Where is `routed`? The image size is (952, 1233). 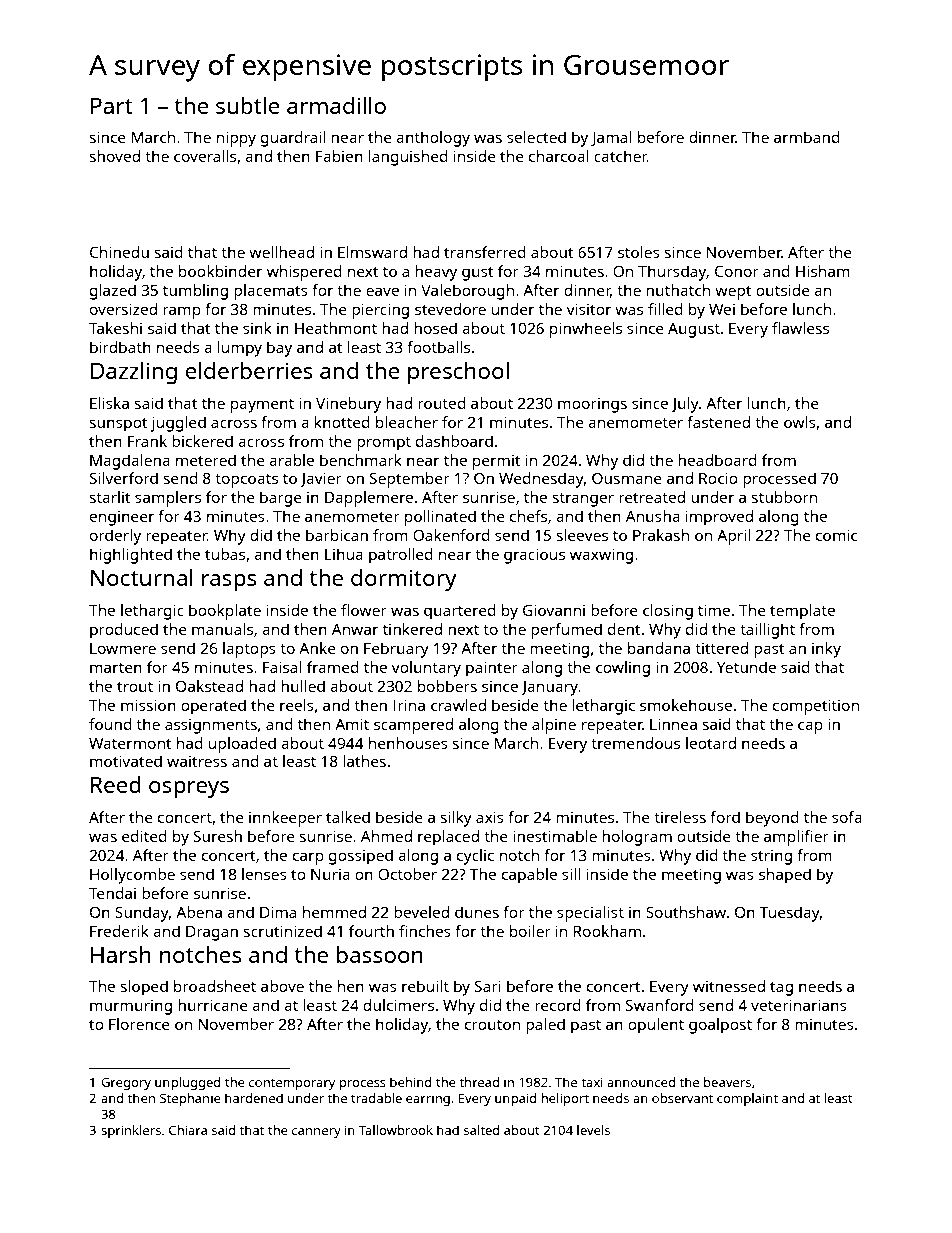
routed is located at coordinates (442, 403).
